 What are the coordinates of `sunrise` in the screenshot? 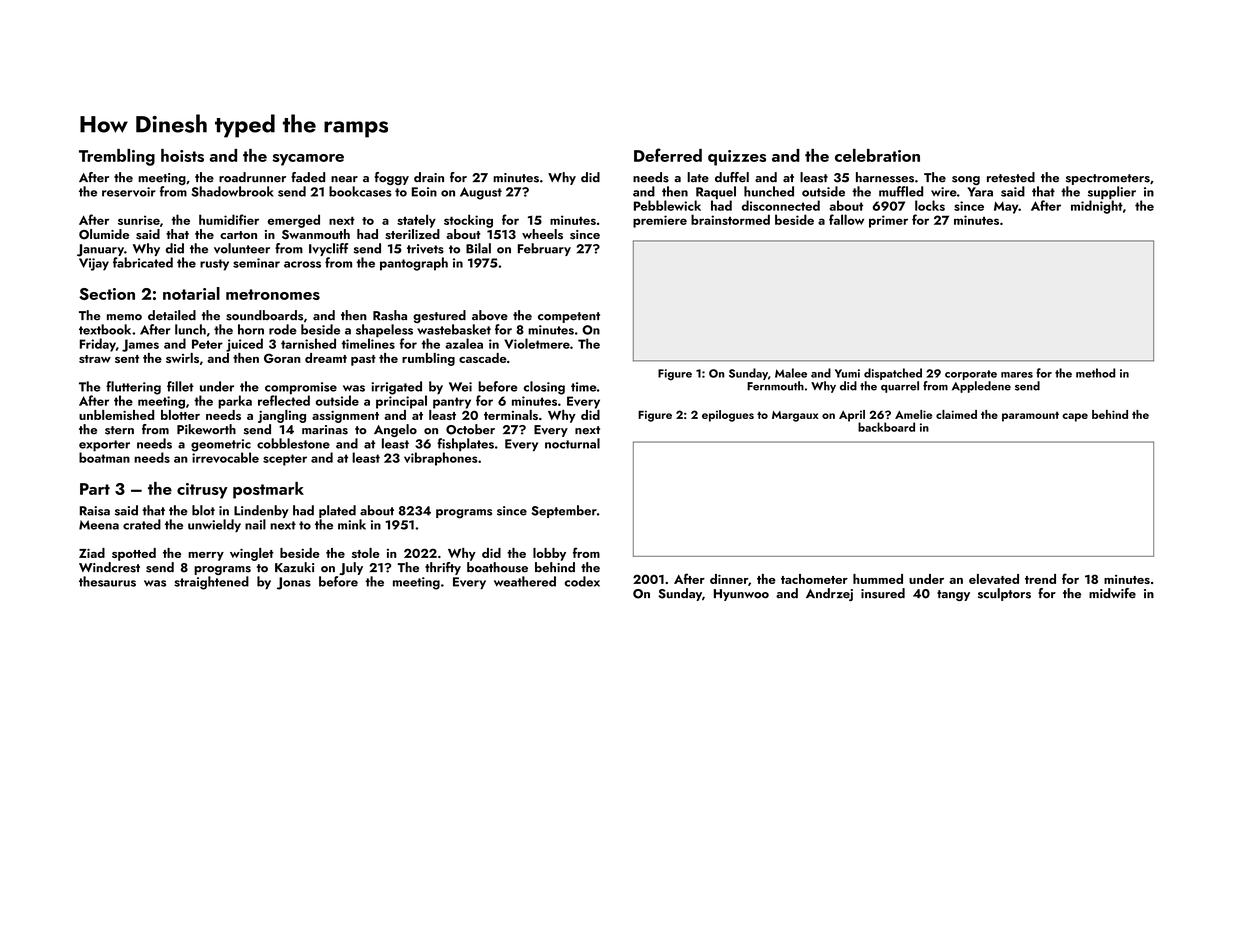 It's located at (139, 220).
